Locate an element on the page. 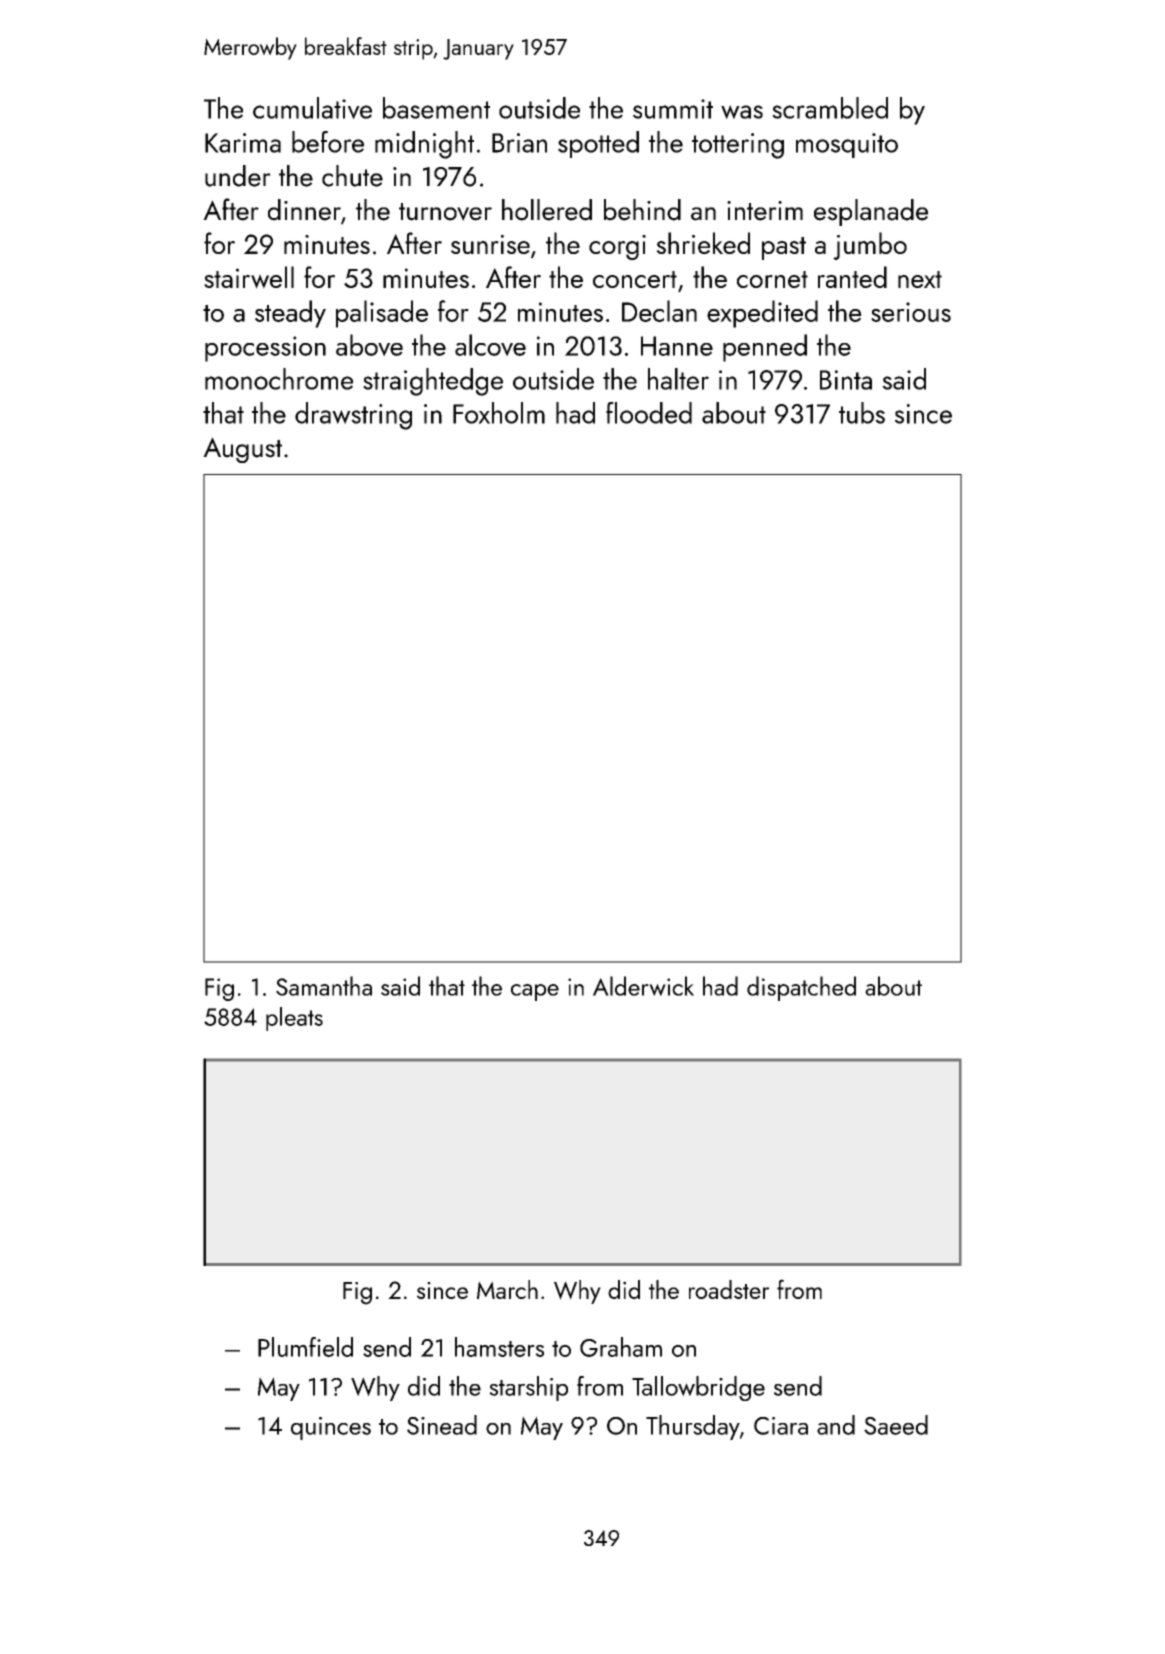 The image size is (1165, 1654). tubs is located at coordinates (862, 413).
